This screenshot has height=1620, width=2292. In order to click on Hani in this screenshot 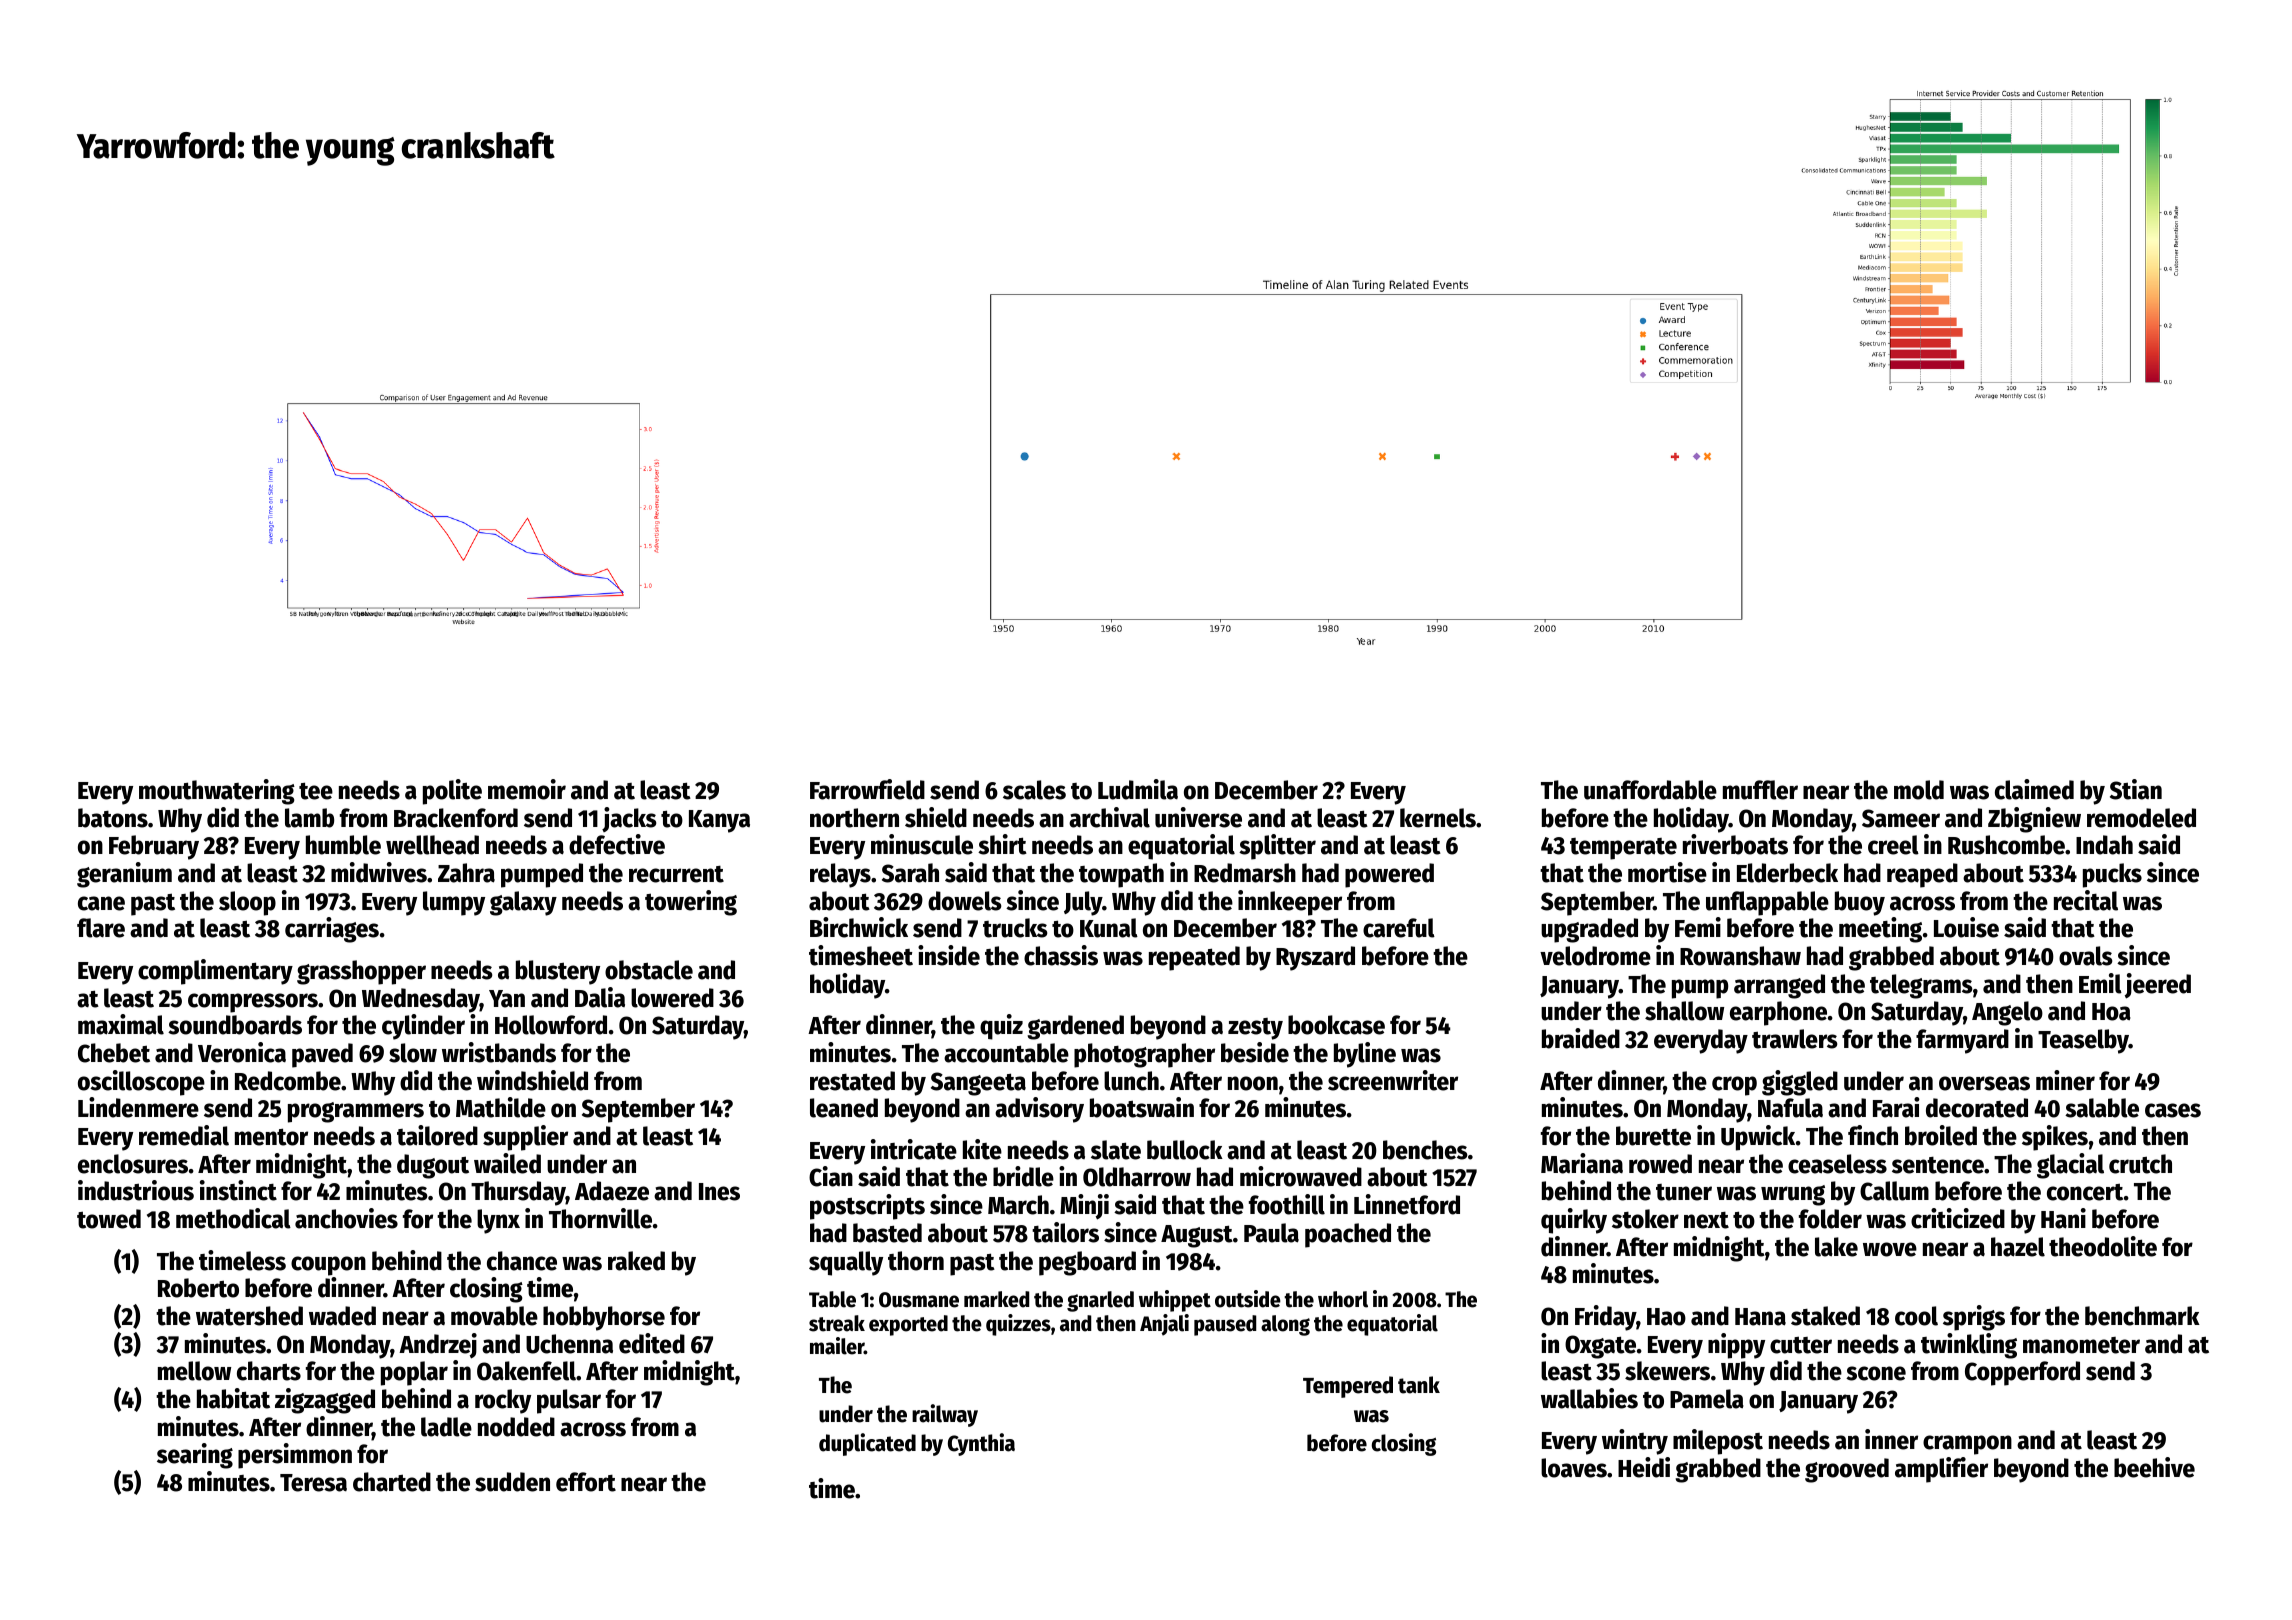, I will do `click(2063, 1218)`.
